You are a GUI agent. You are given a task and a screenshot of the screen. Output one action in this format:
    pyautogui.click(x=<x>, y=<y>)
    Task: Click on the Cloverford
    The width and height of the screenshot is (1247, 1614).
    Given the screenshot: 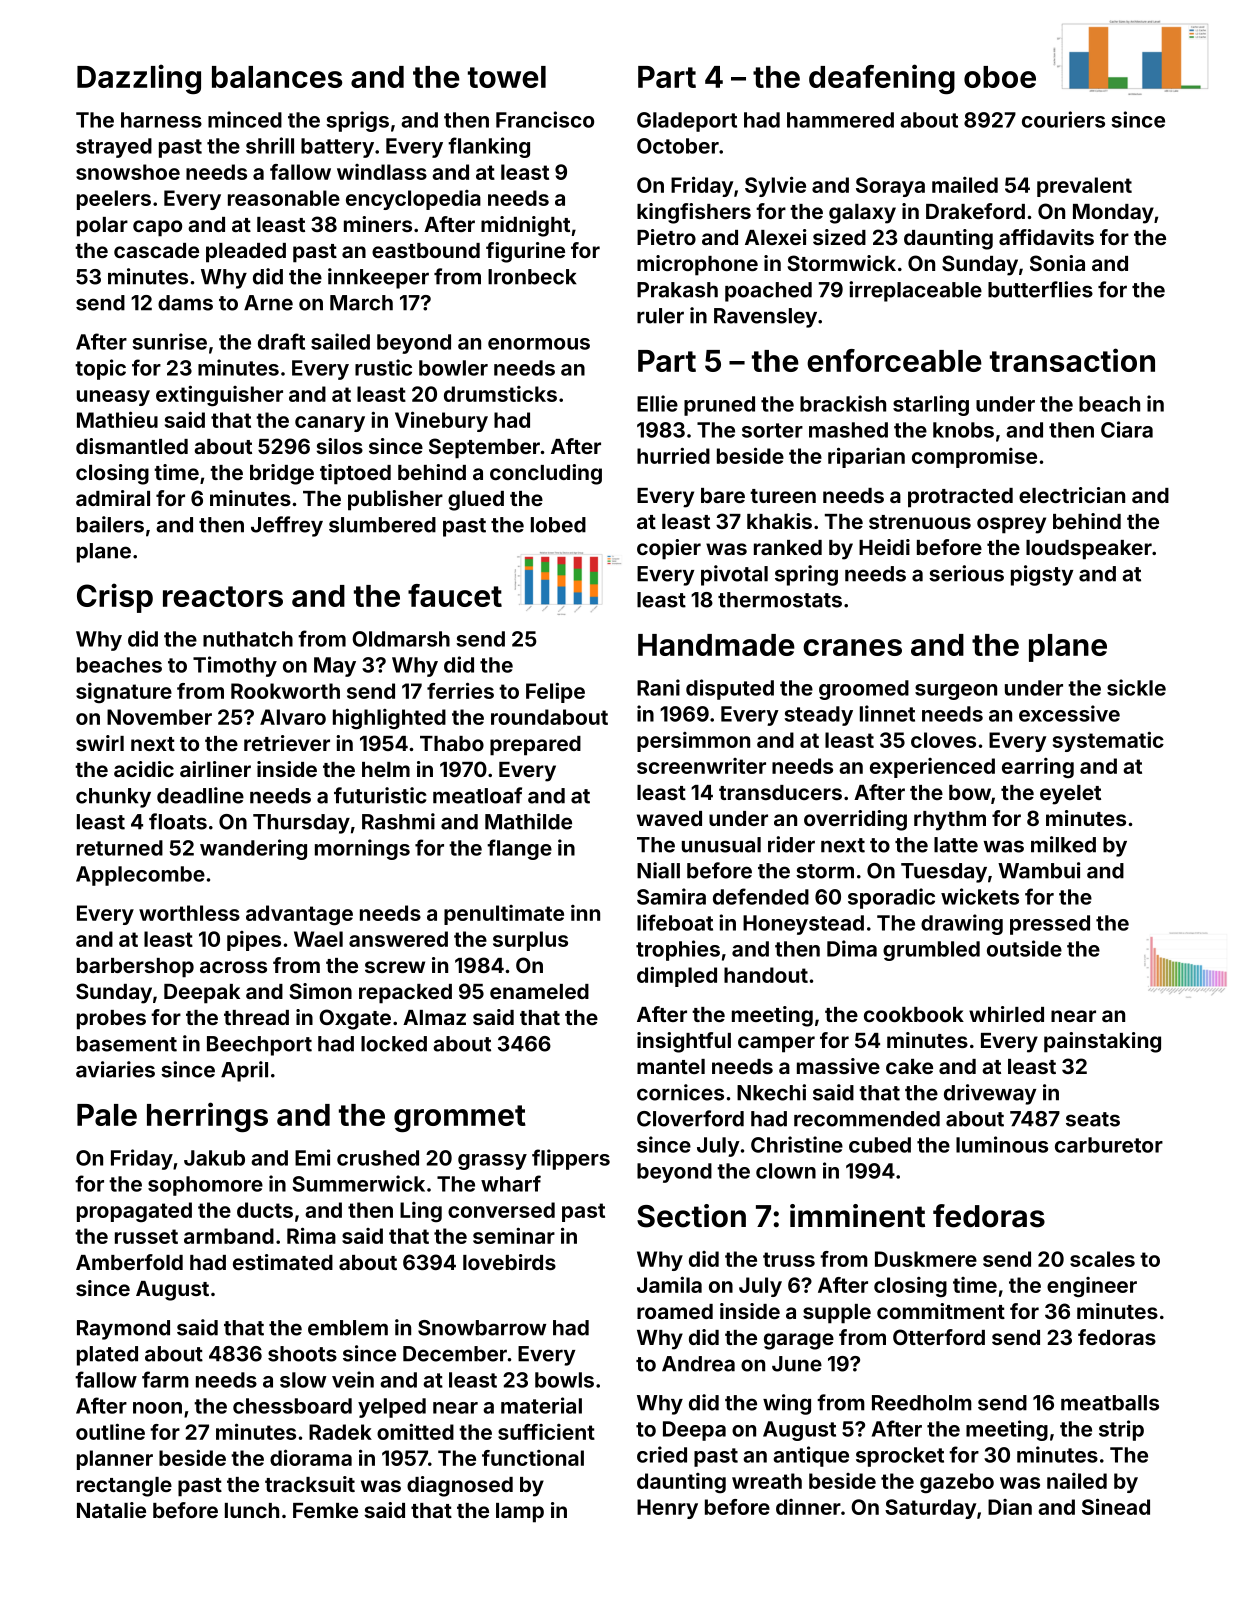 What is the action you would take?
    pyautogui.click(x=690, y=1118)
